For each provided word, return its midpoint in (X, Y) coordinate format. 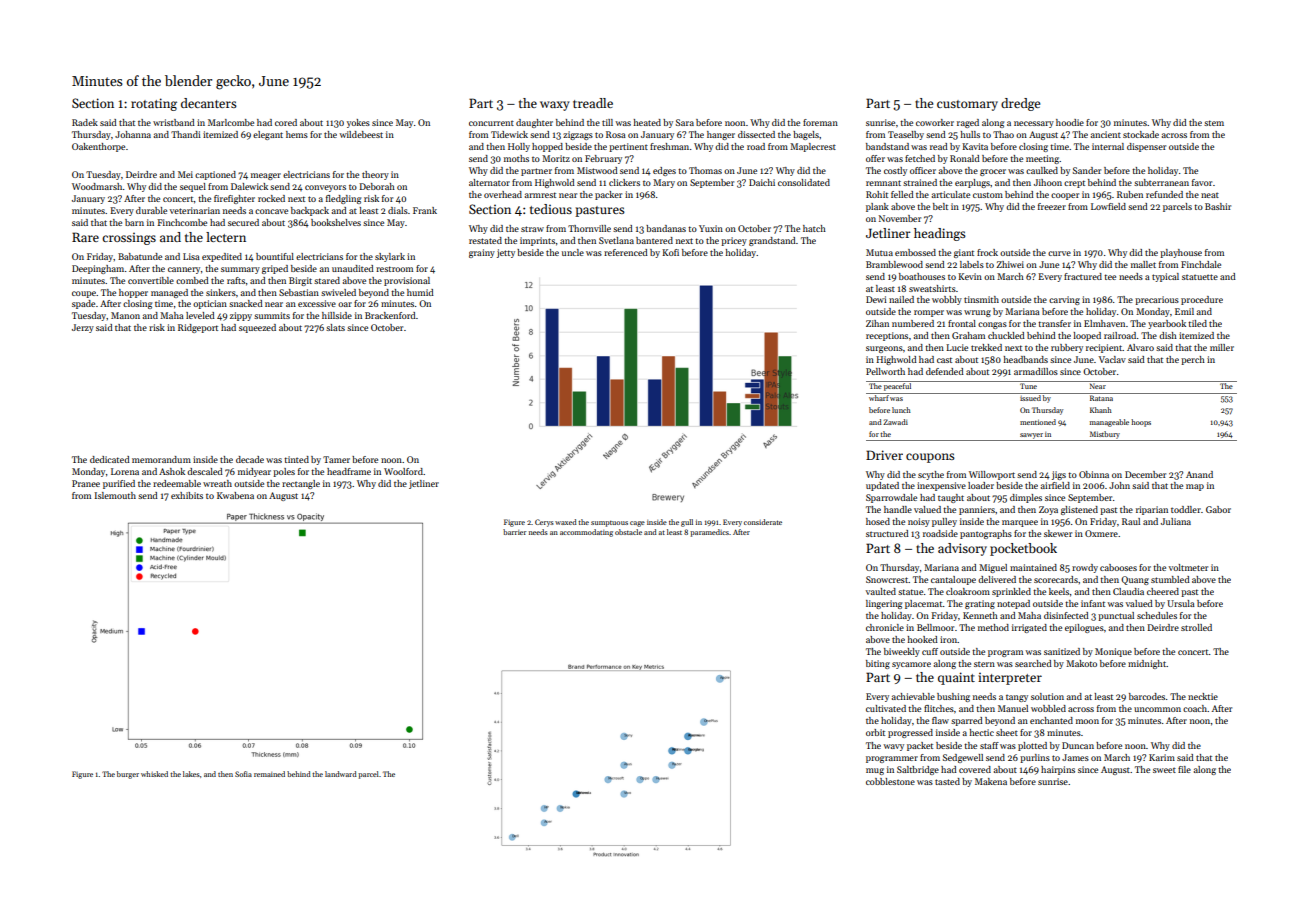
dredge (1020, 104)
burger (128, 775)
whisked (154, 774)
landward (341, 774)
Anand (1199, 474)
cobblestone (890, 781)
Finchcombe (182, 222)
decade (250, 459)
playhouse (1181, 253)
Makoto (1081, 663)
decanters (209, 103)
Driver (884, 455)
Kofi (670, 252)
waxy (555, 106)
